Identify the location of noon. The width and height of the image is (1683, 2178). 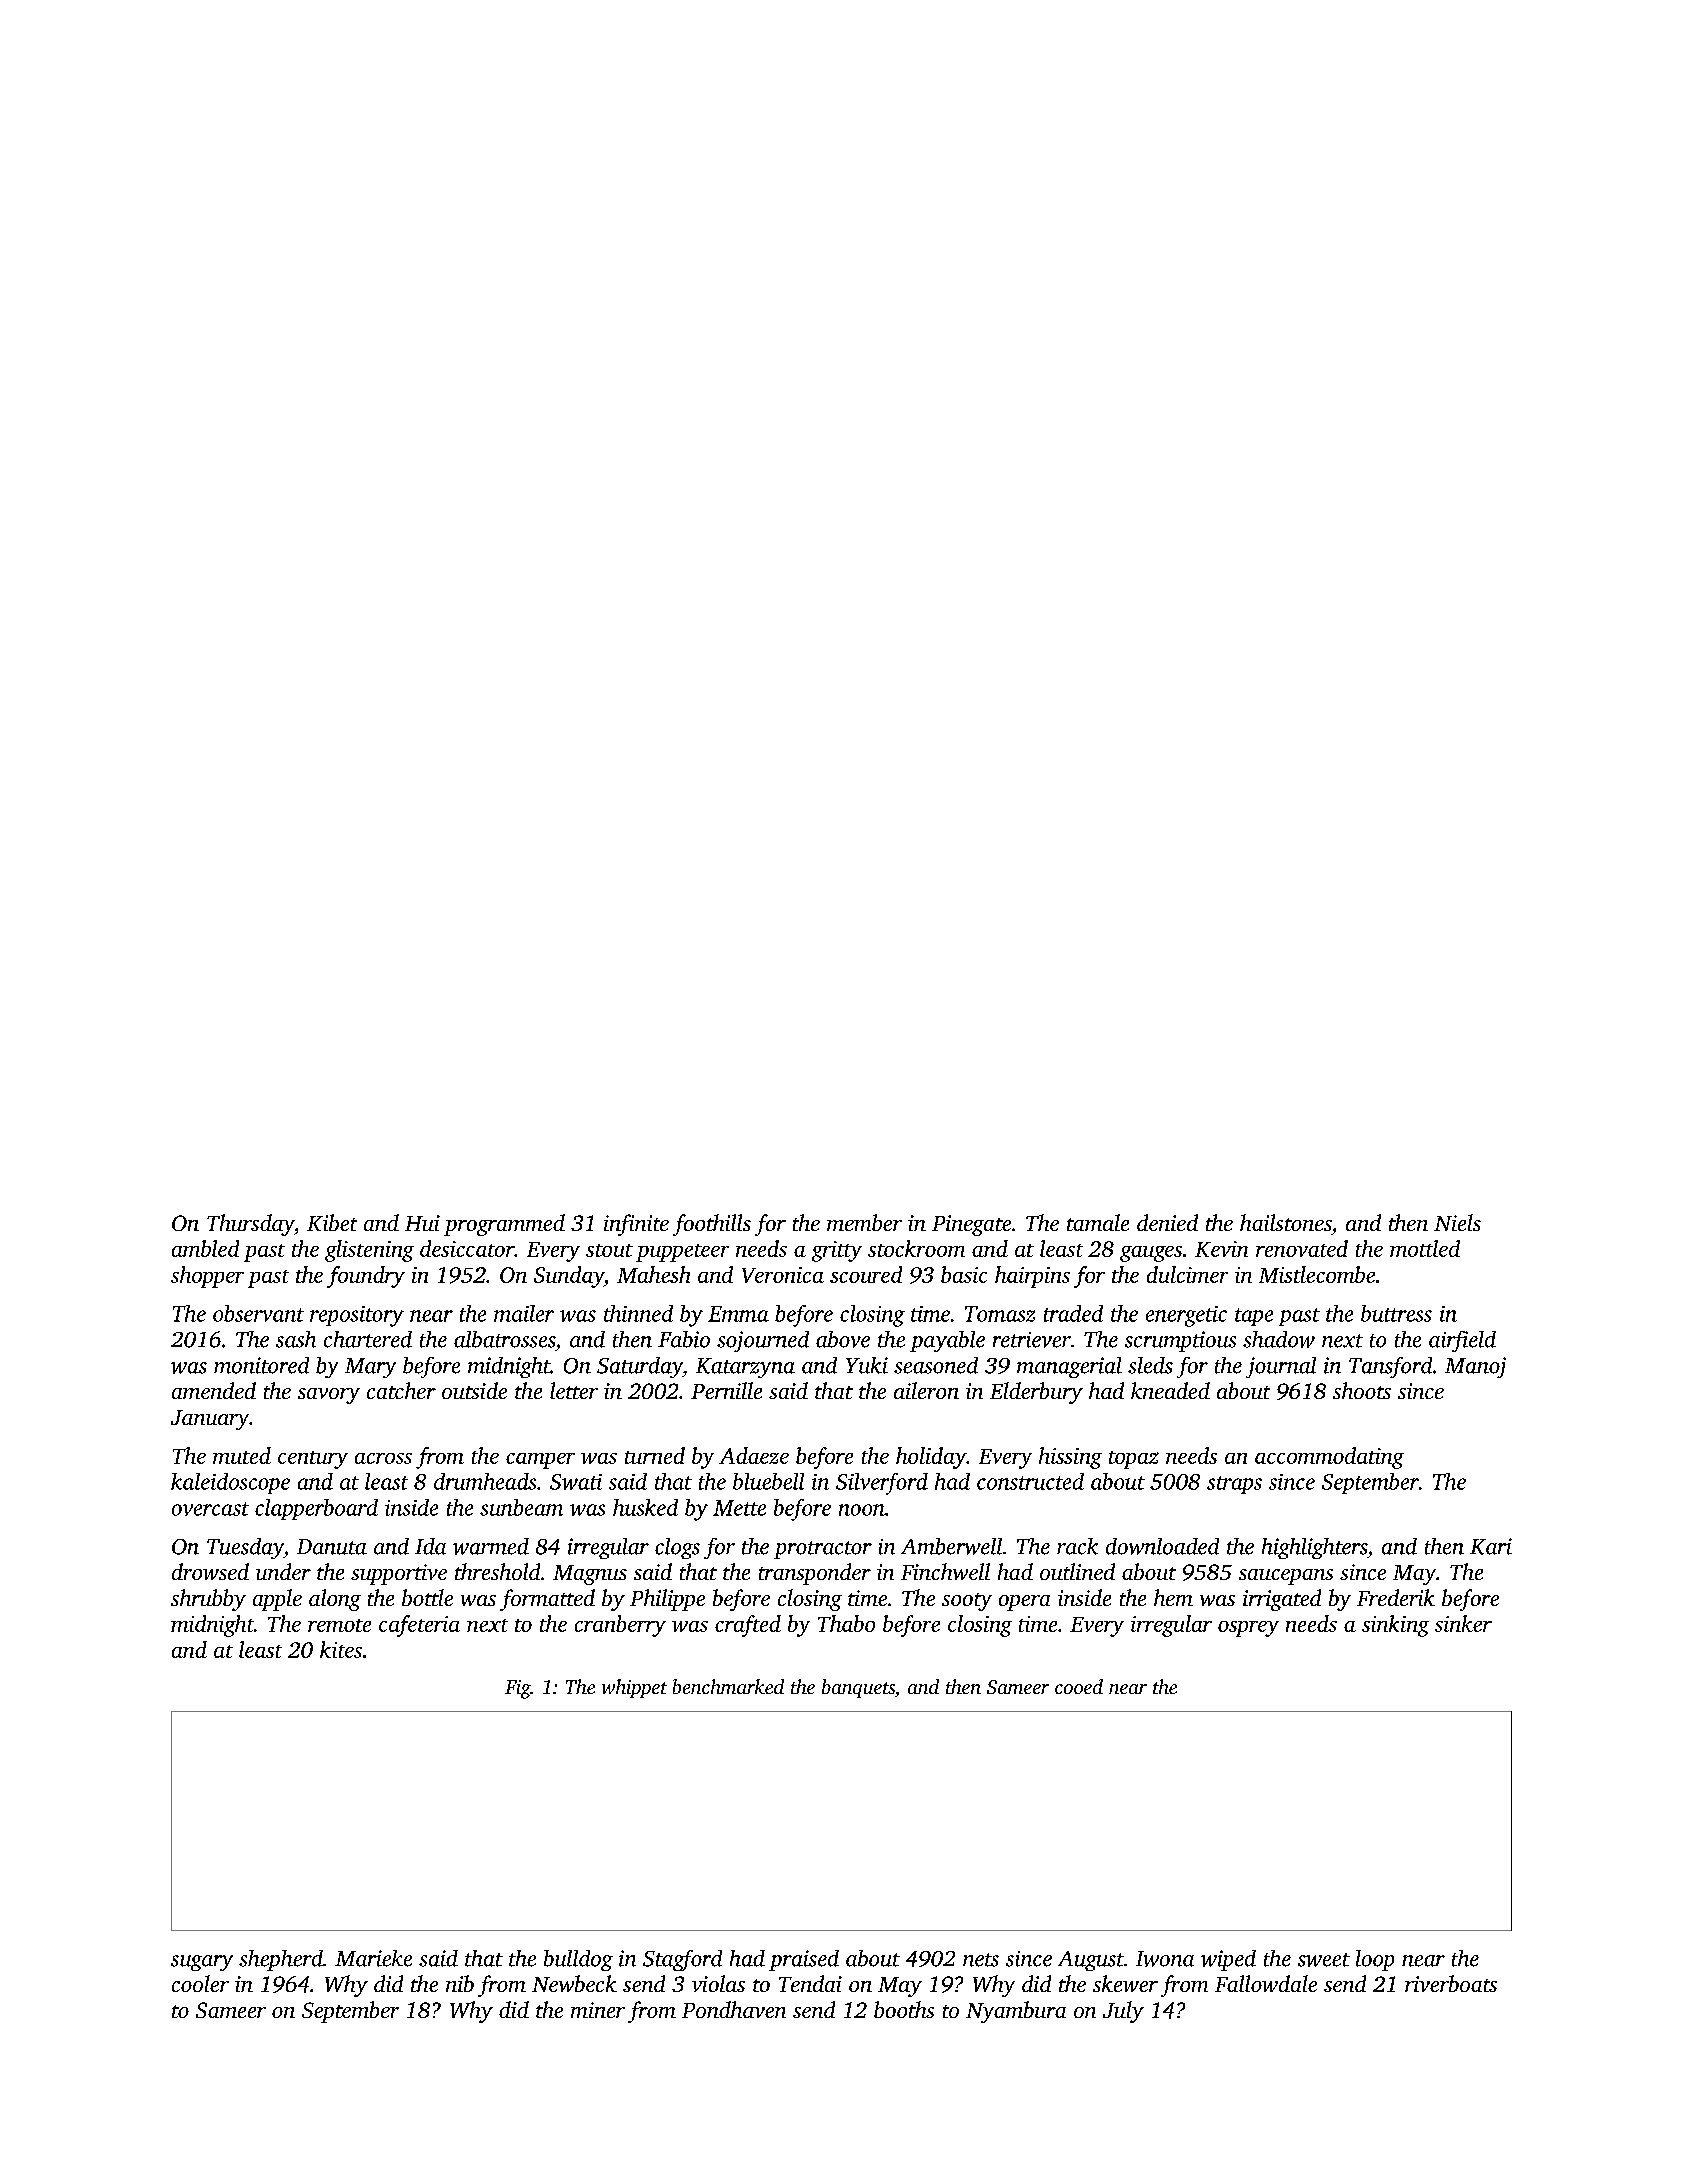
(862, 1510).
